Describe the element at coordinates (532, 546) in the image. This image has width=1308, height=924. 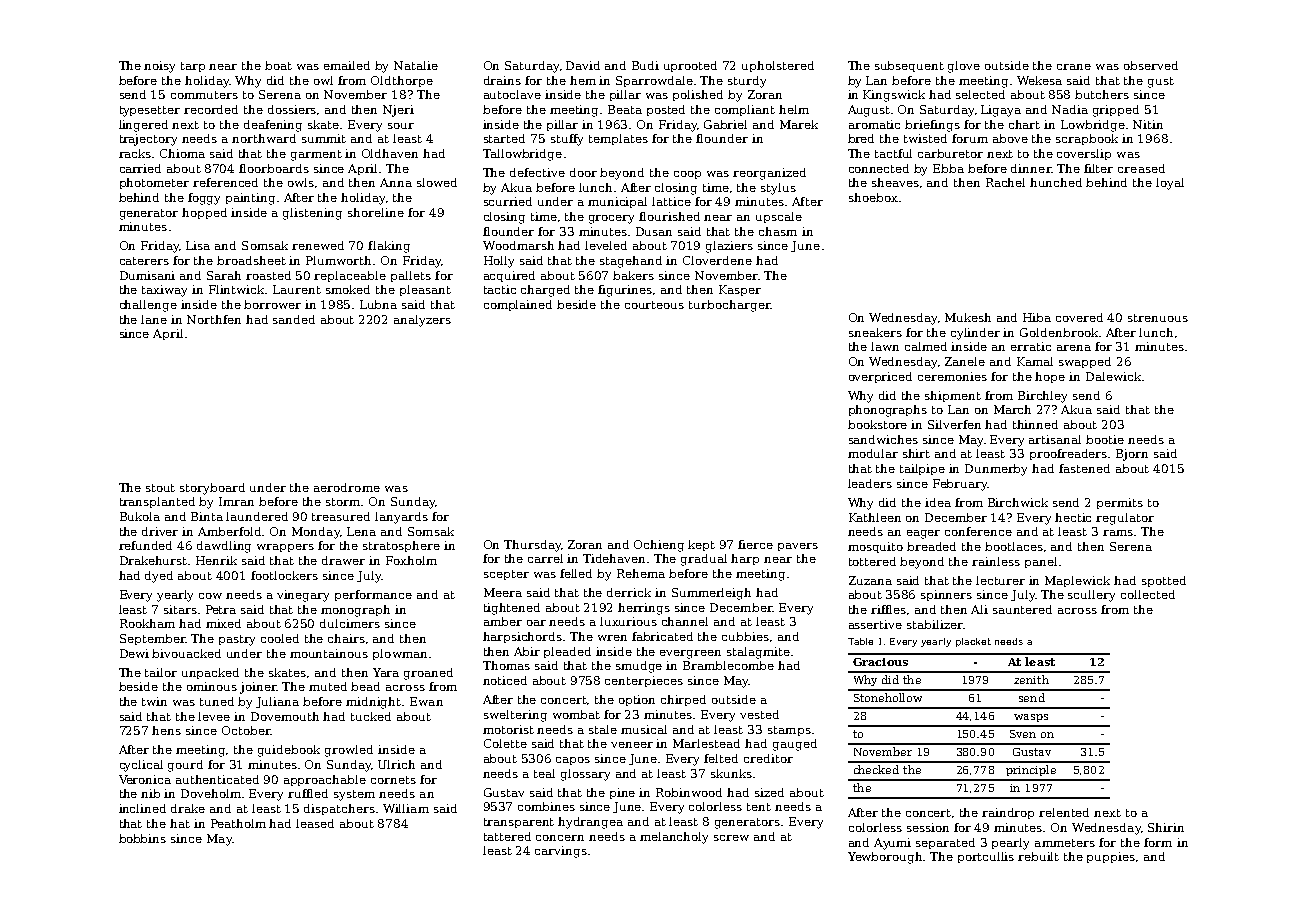
I see `Thursday` at that location.
